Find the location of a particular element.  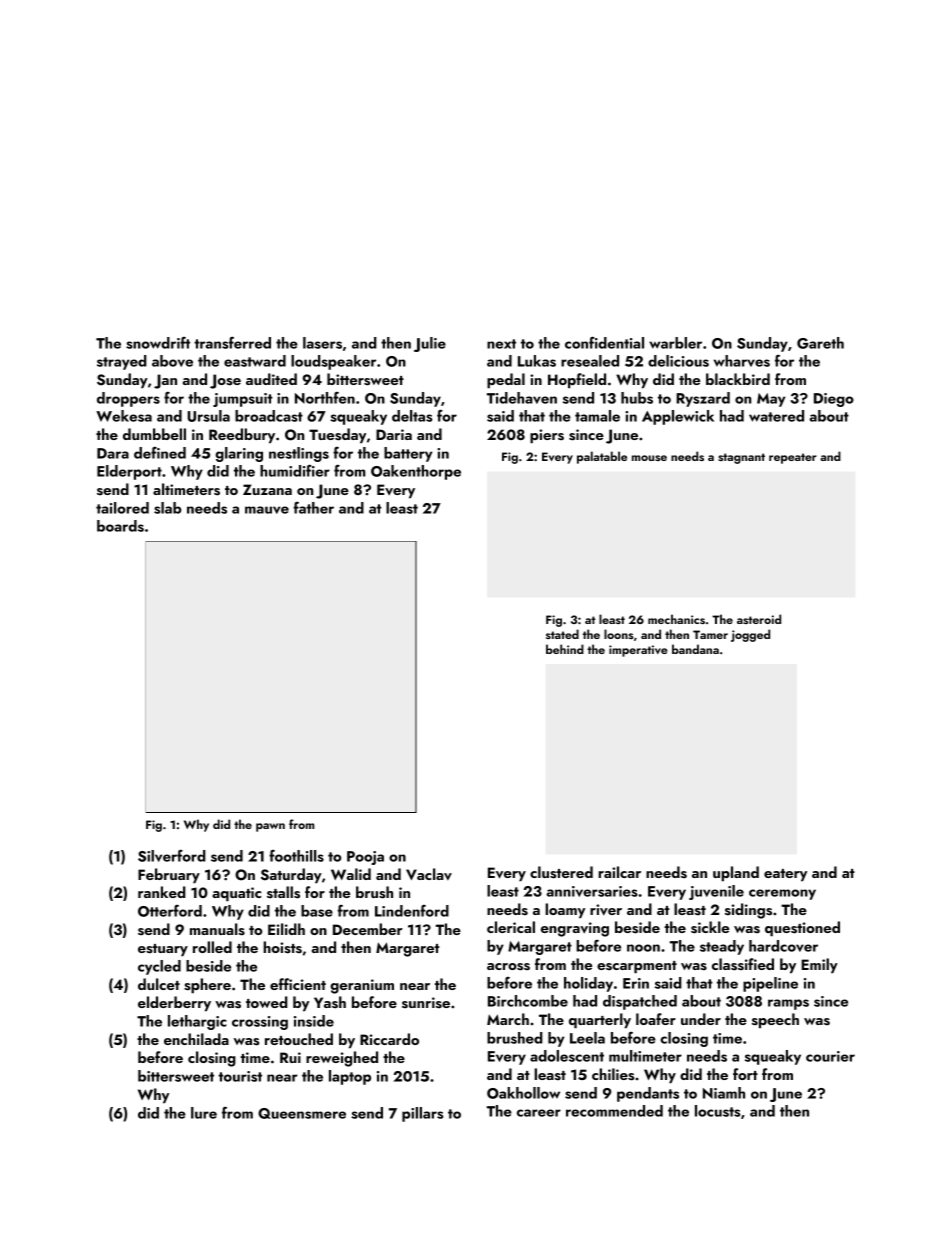

Tidehaven is located at coordinates (522, 398).
